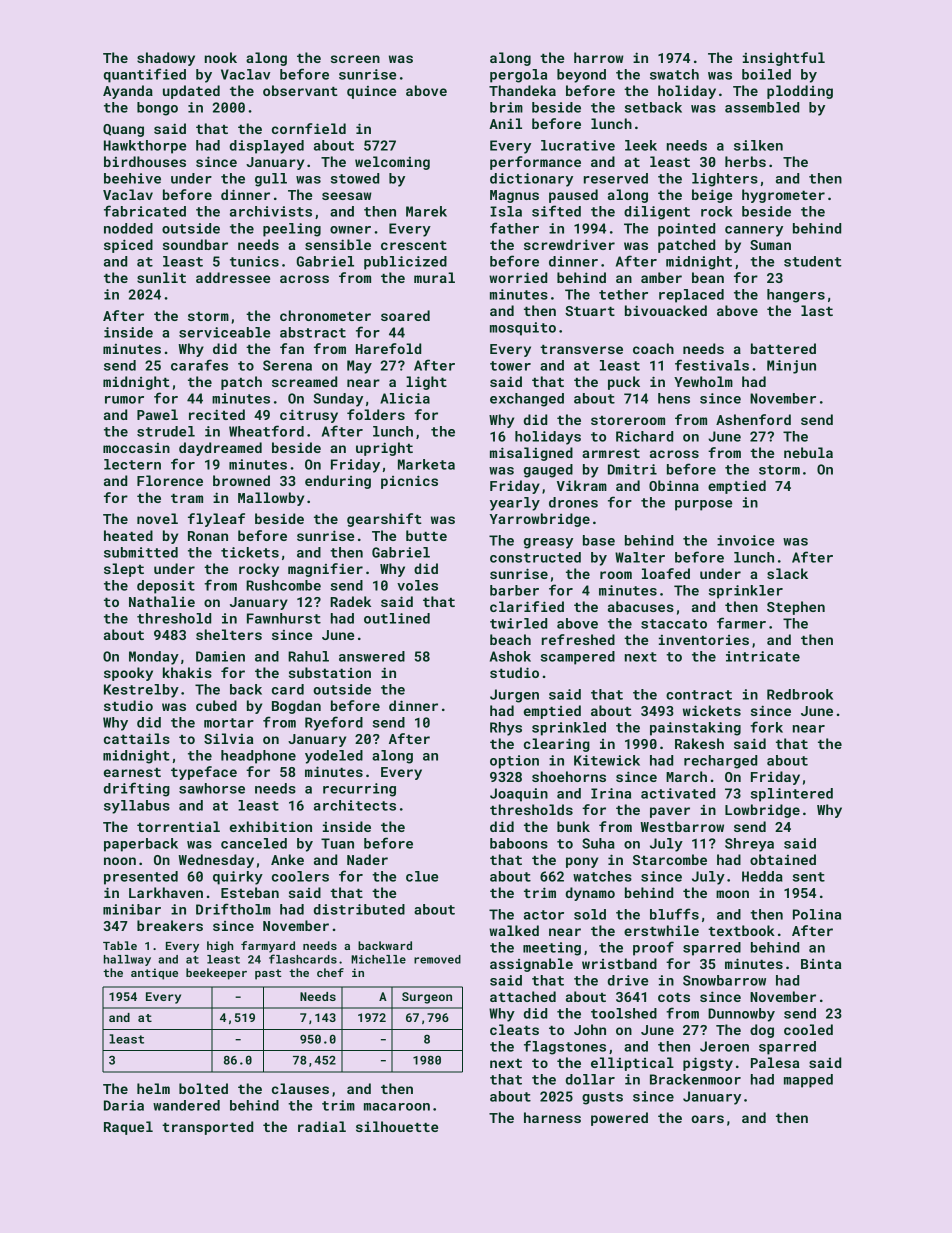 Image resolution: width=952 pixels, height=1233 pixels. Describe the element at coordinates (271, 180) in the screenshot. I see `gull` at that location.
